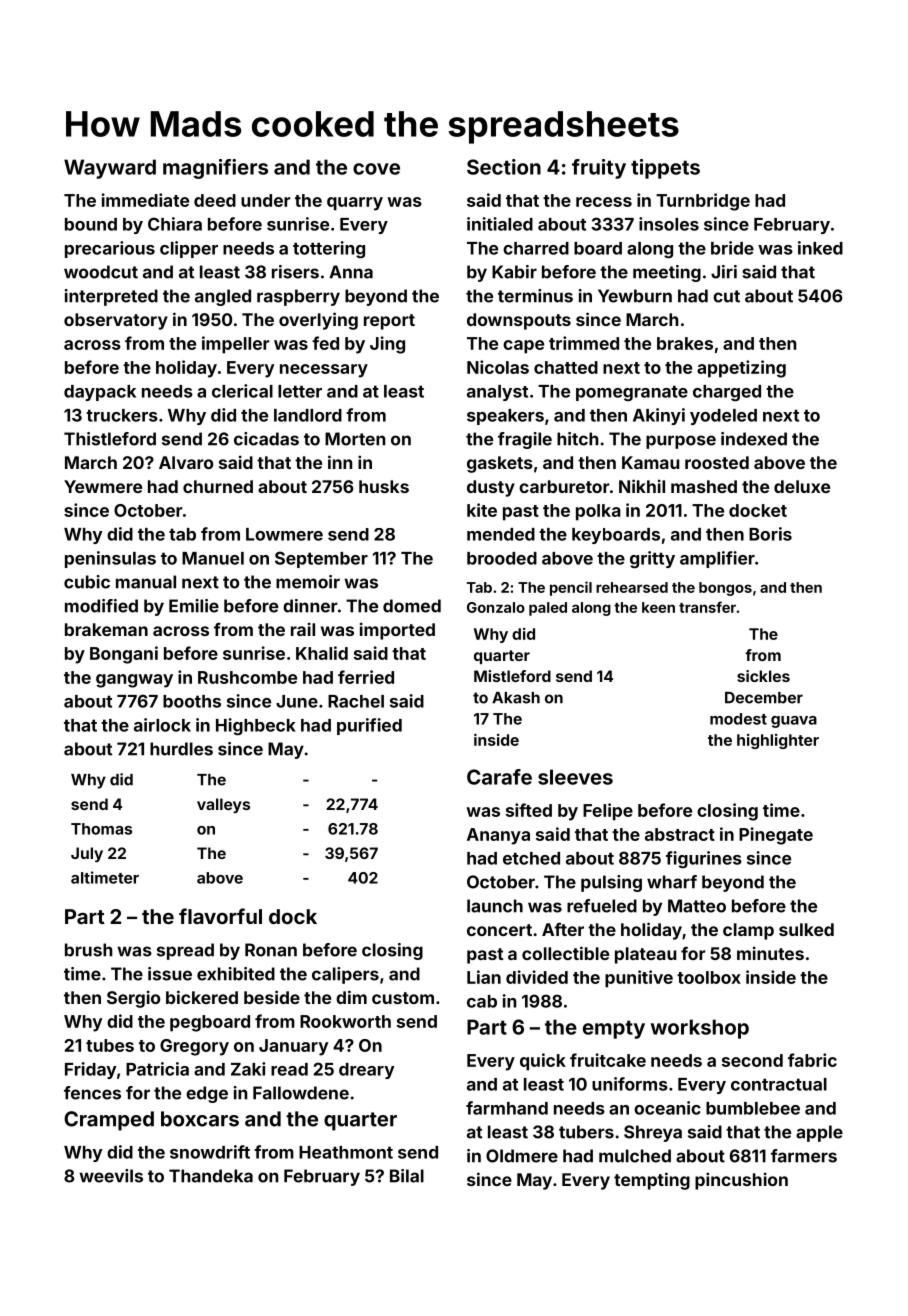 The width and height of the screenshot is (908, 1316). What do you see at coordinates (703, 202) in the screenshot?
I see `Turnbridge` at bounding box center [703, 202].
